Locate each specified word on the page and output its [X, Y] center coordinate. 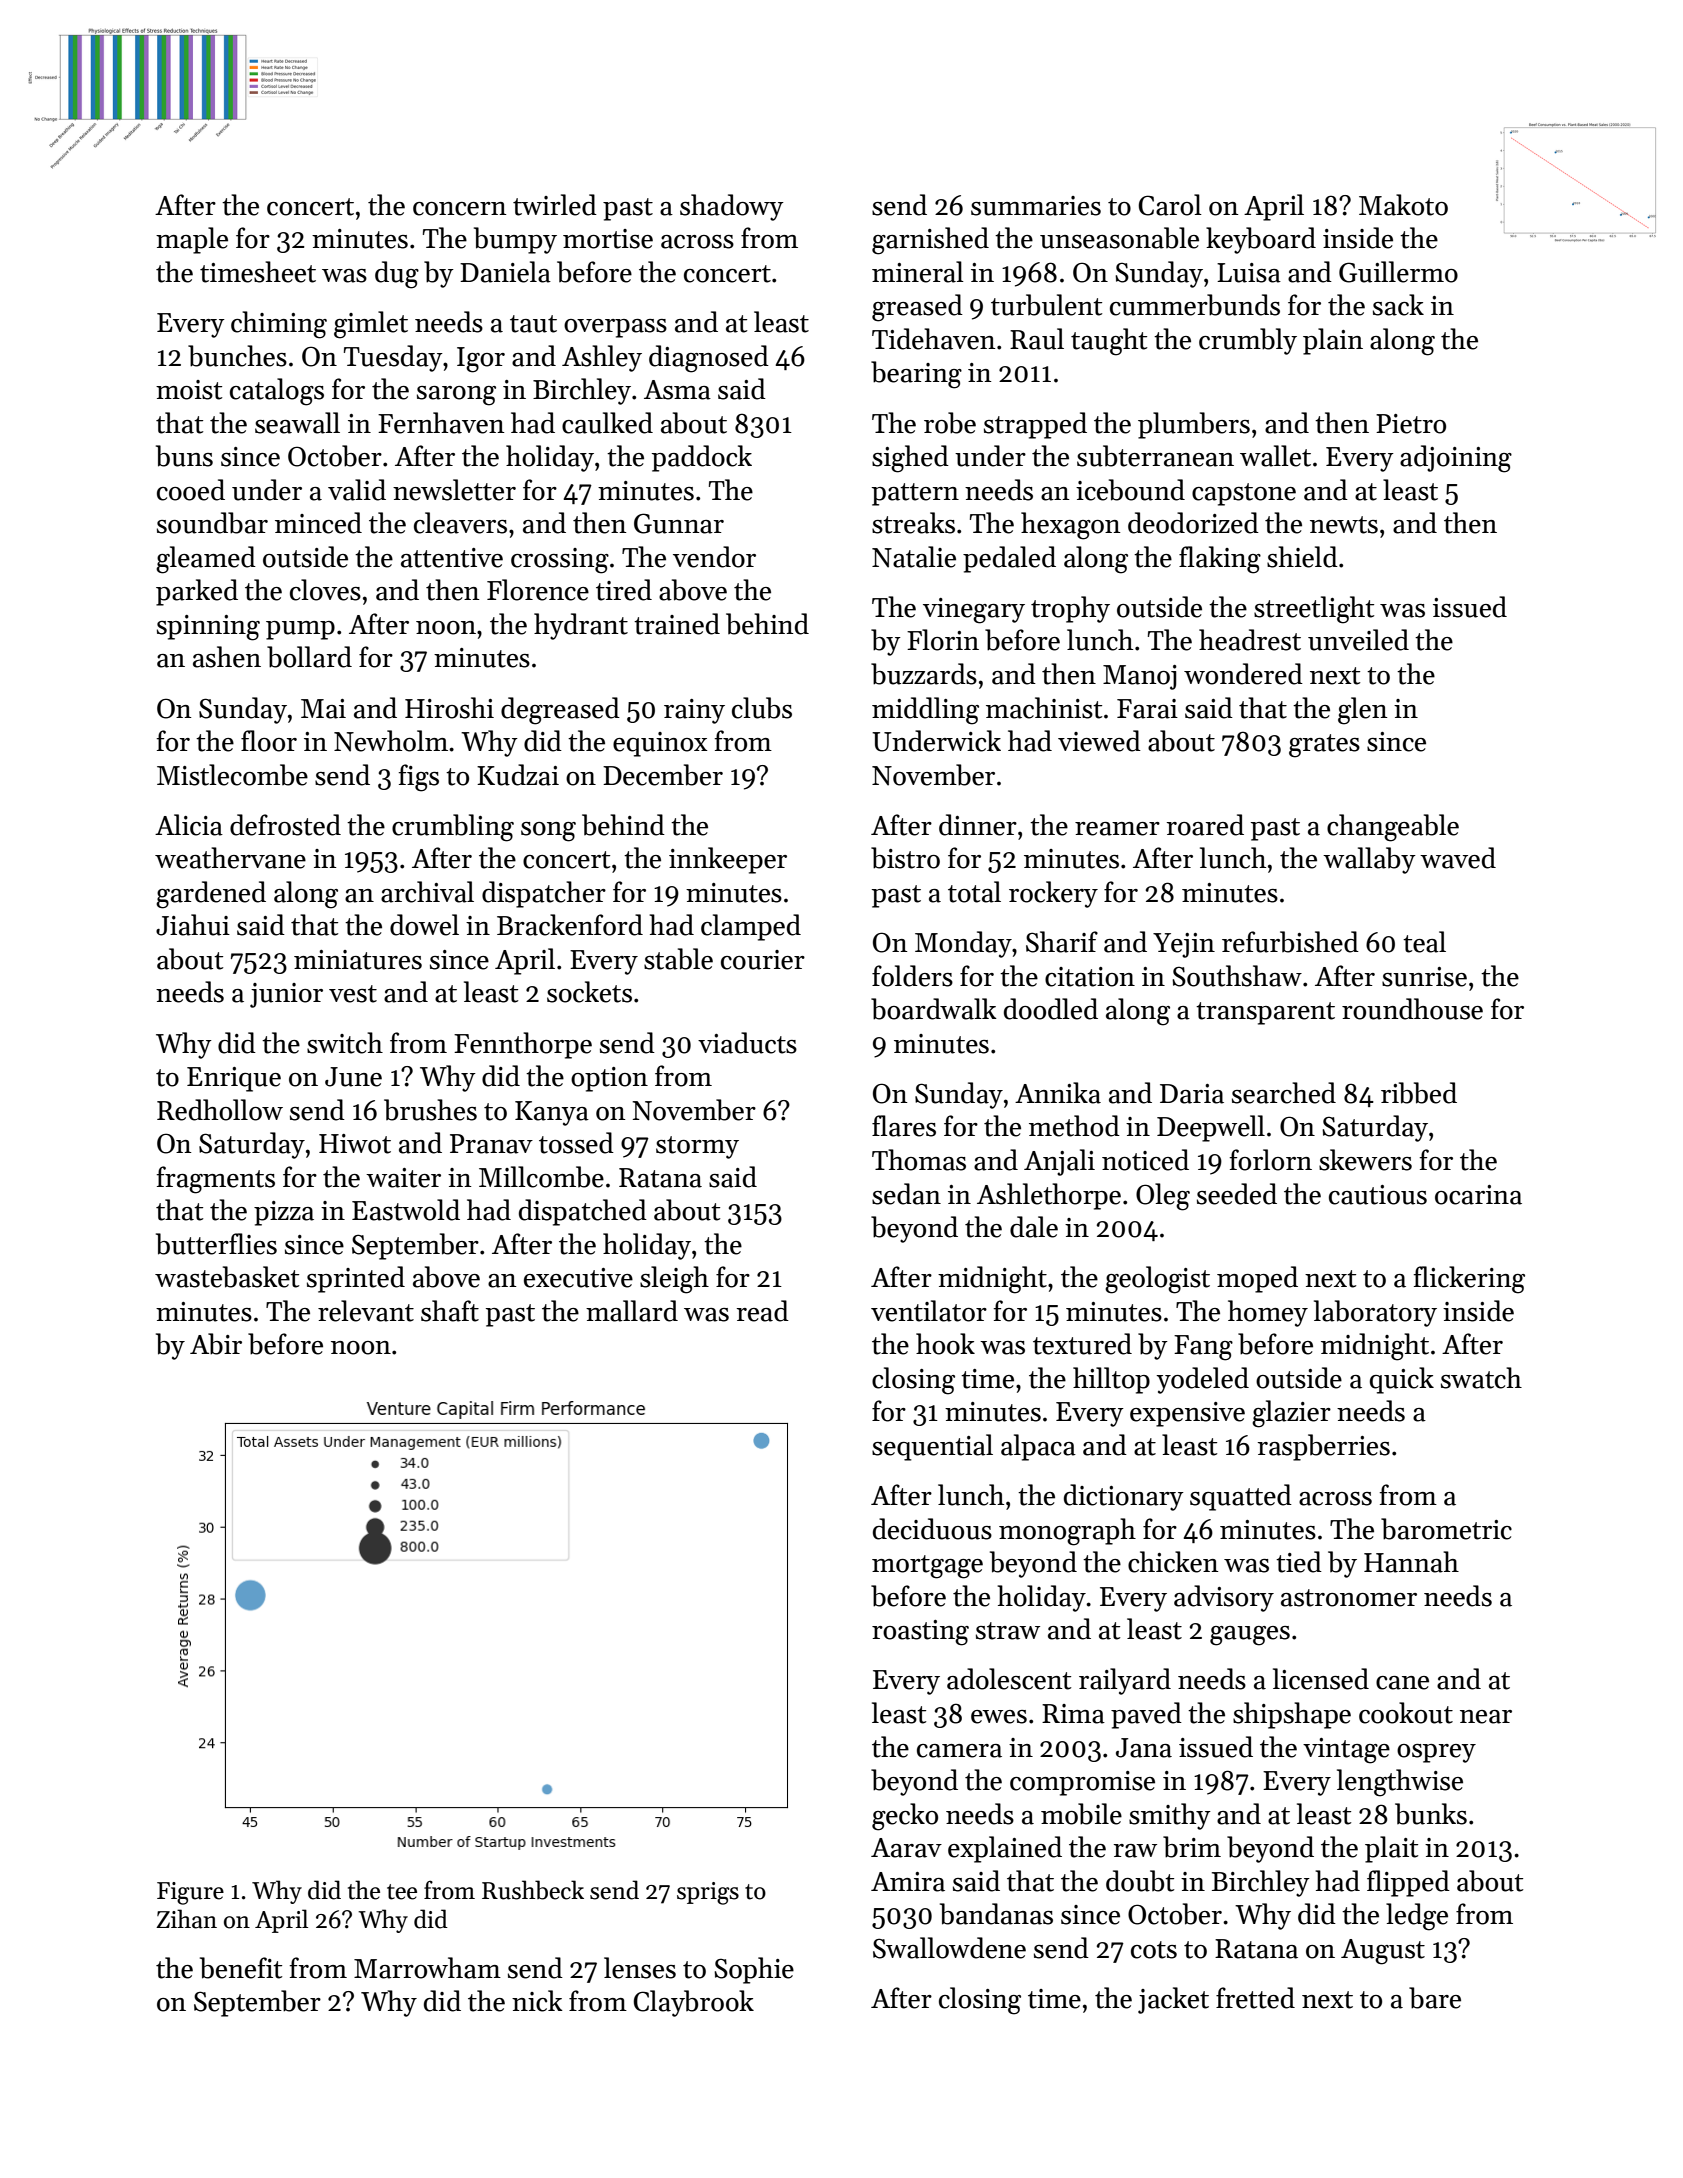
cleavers [460, 523]
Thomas [919, 1160]
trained [677, 624]
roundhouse [1412, 1009]
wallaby [1369, 860]
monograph [1067, 1532]
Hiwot [355, 1144]
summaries [1036, 206]
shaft [450, 1311]
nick [537, 2001]
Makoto [1403, 205]
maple [192, 240]
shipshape [1292, 1715]
